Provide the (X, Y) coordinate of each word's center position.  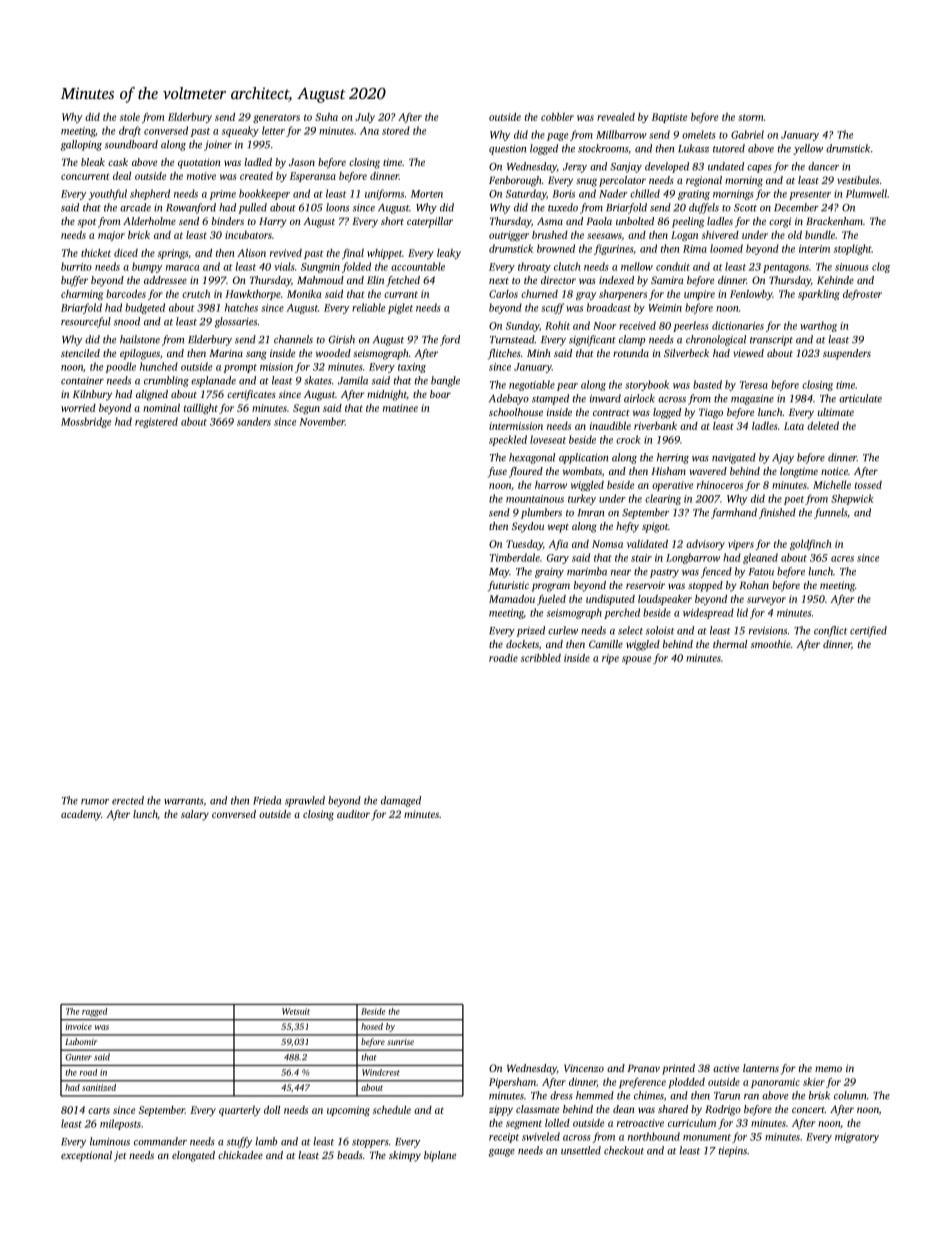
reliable (368, 307)
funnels (830, 513)
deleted (823, 426)
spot (87, 223)
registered (156, 422)
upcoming (348, 1111)
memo (828, 1069)
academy (81, 815)
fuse (497, 472)
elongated (193, 1156)
